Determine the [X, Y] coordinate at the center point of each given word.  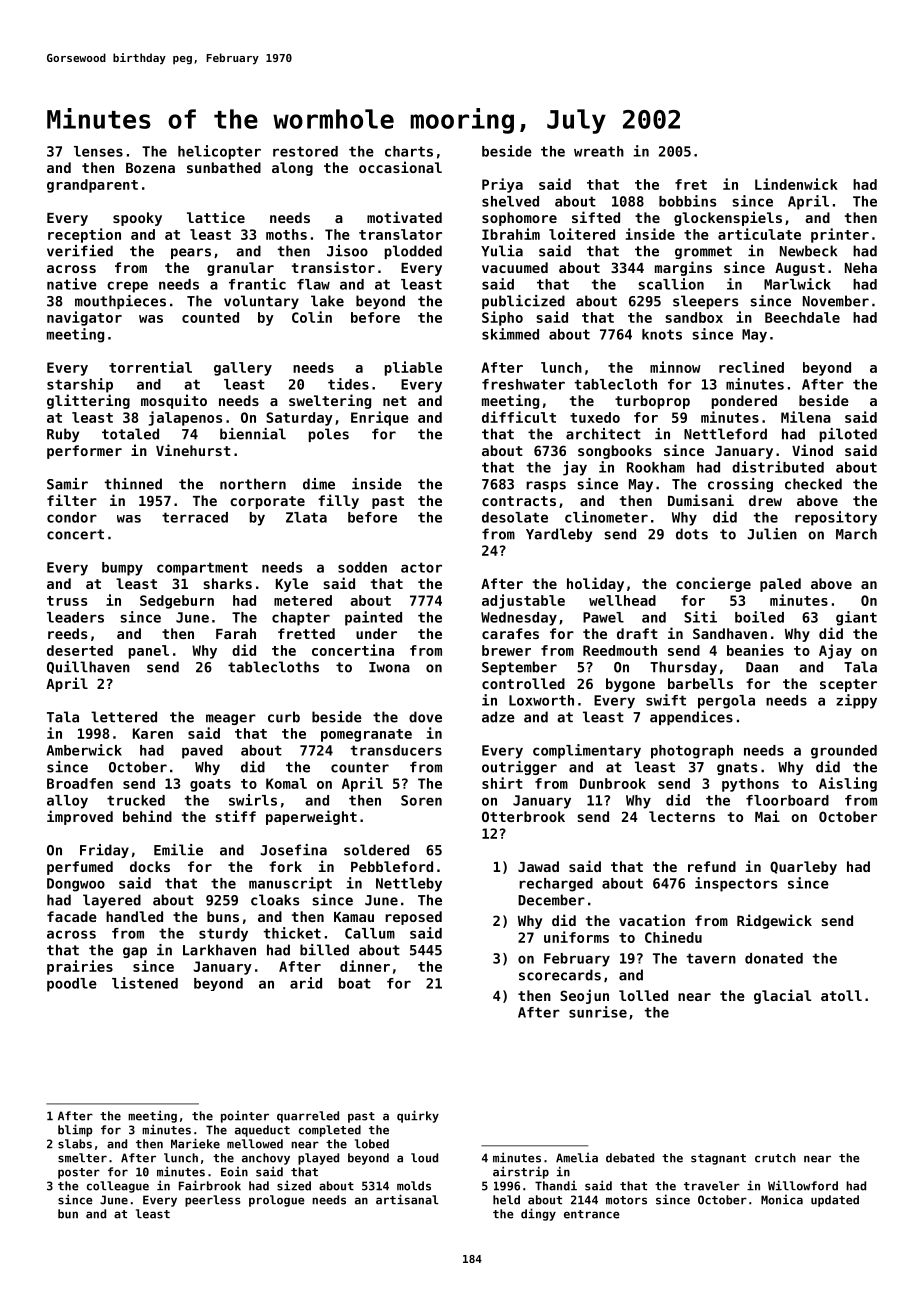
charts [409, 151]
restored [305, 151]
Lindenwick [796, 184]
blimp [75, 1130]
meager [231, 719]
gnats [737, 768]
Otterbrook [523, 816]
